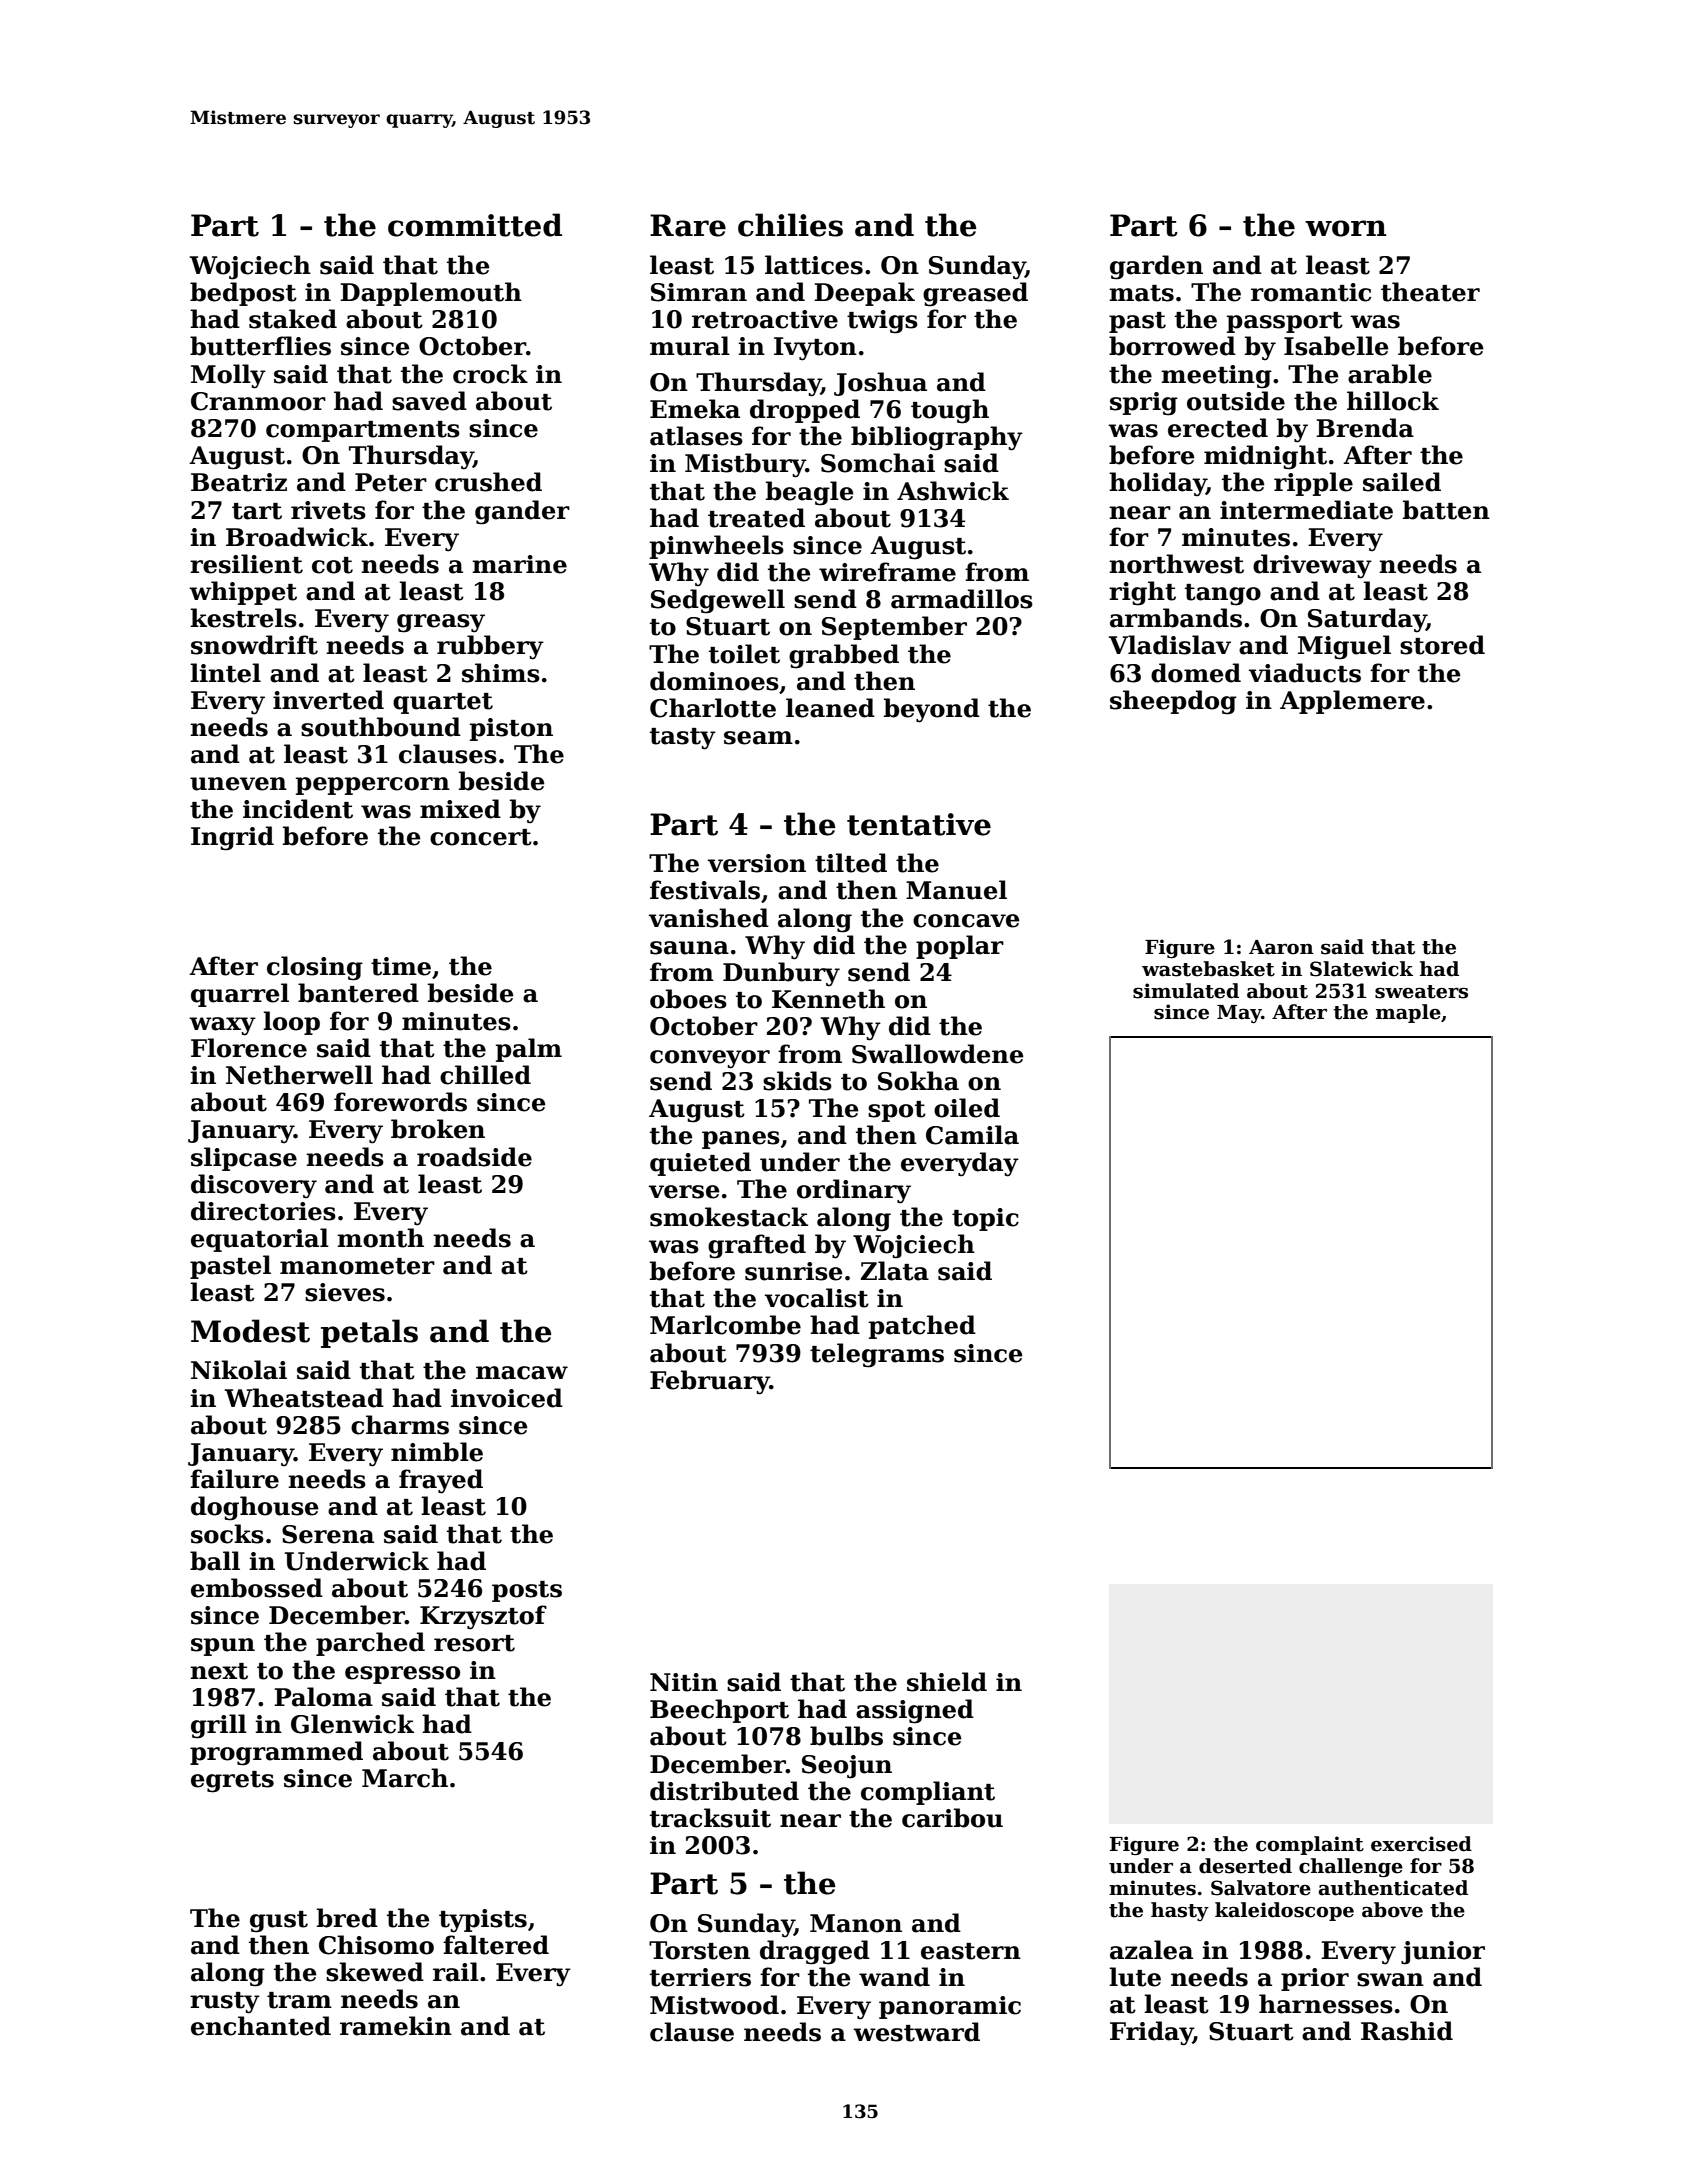 The height and width of the document is (2178, 1683). Describe the element at coordinates (854, 1191) in the document. I see `ordinary` at that location.
